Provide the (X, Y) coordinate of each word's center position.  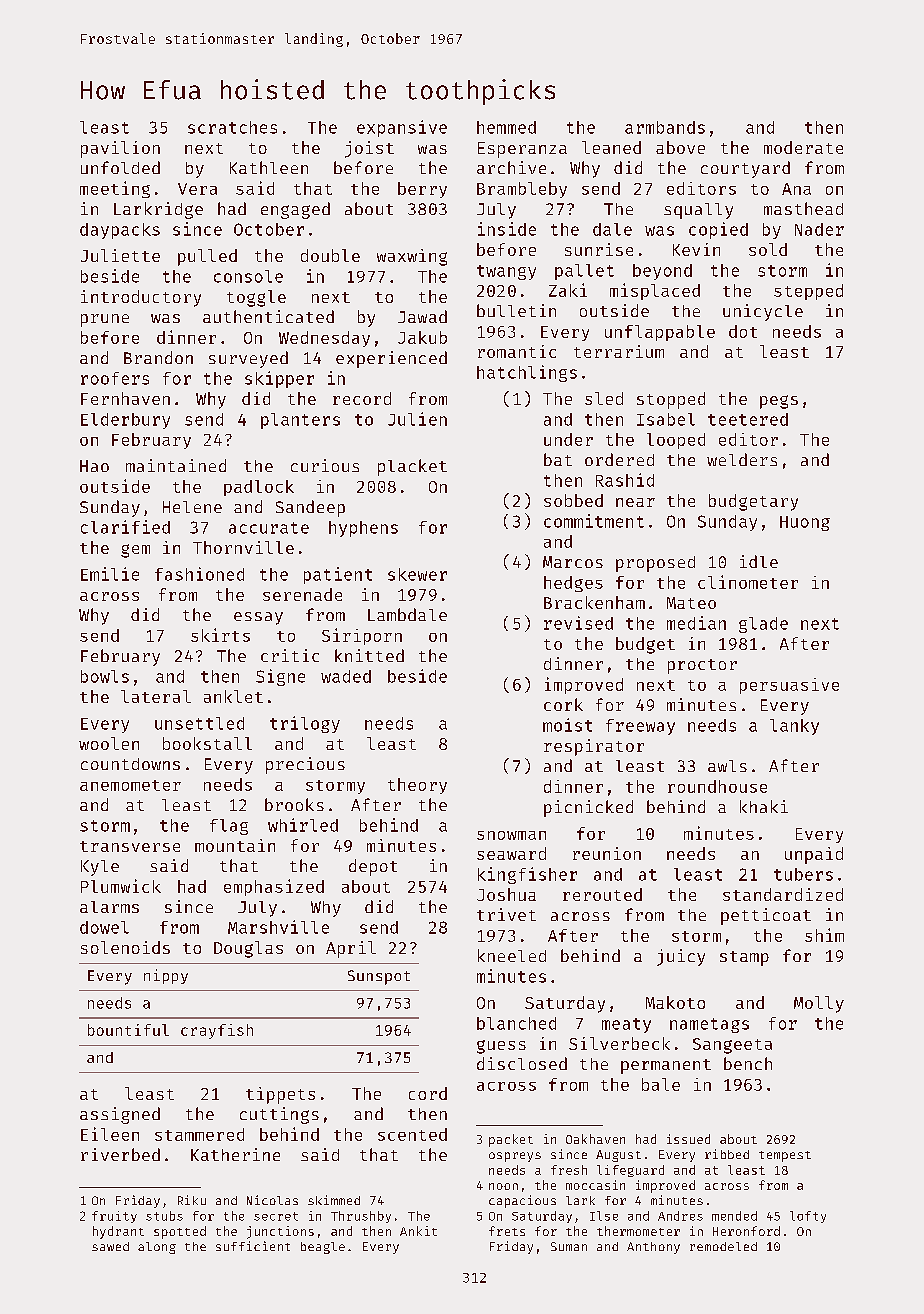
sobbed (573, 500)
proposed (655, 564)
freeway (640, 727)
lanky (794, 727)
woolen (109, 743)
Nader (819, 229)
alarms (109, 907)
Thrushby (361, 1217)
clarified (125, 527)
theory (417, 786)
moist (567, 725)
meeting (115, 189)
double (330, 255)
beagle (323, 1248)
